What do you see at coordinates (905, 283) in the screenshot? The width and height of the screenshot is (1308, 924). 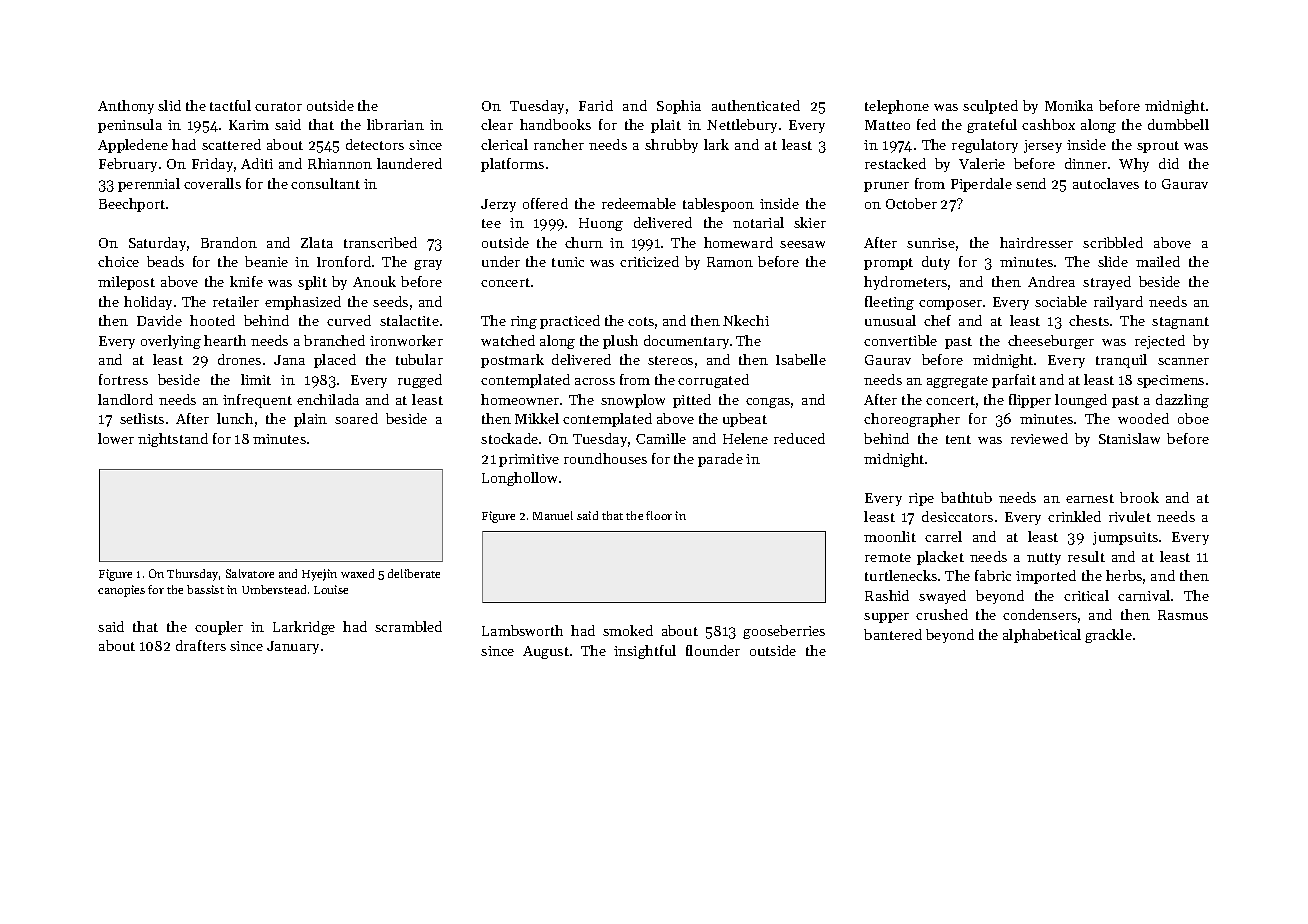 I see `hydrometers` at bounding box center [905, 283].
